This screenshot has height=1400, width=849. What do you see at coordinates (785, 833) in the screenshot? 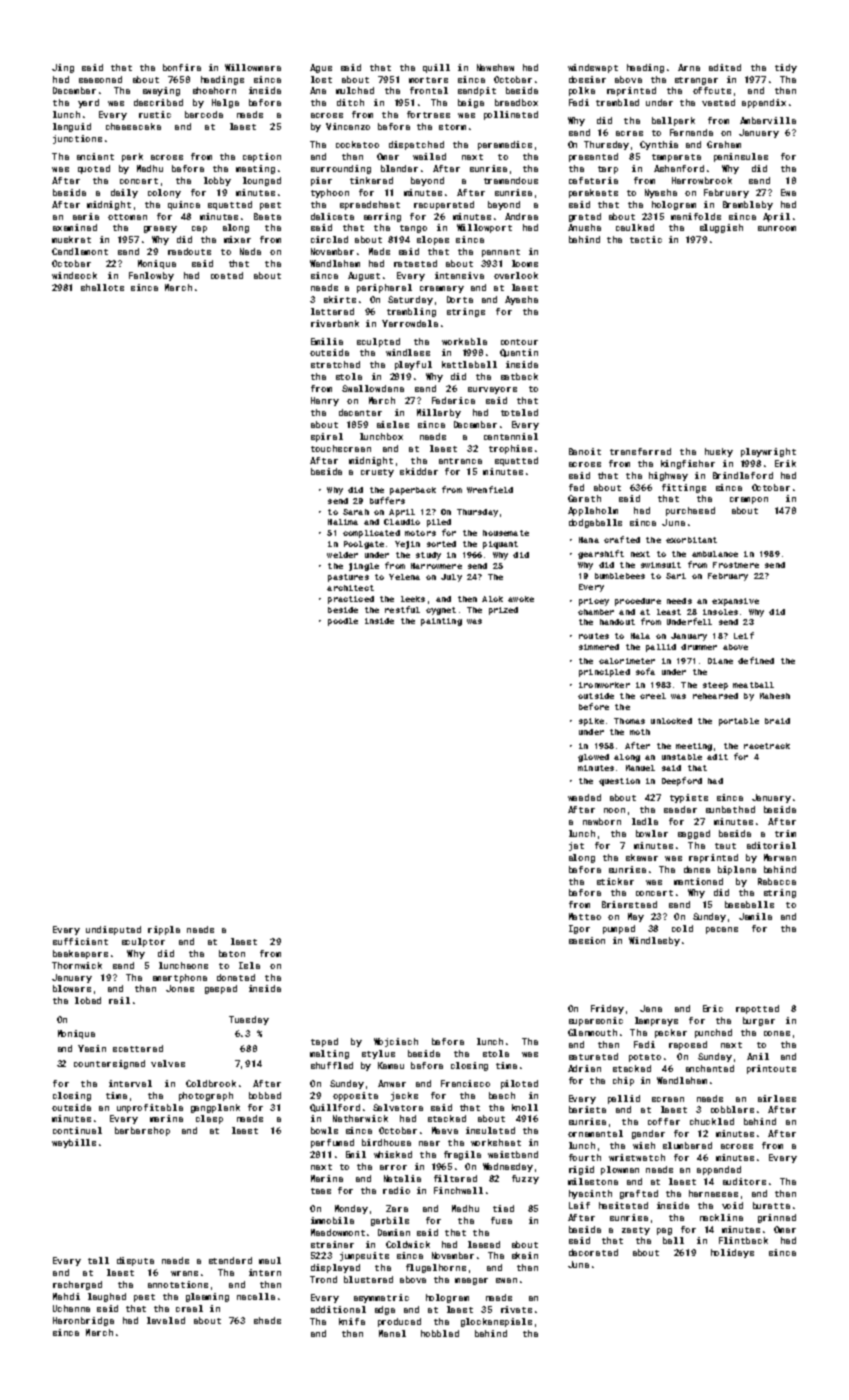
I see `trim` at bounding box center [785, 833].
